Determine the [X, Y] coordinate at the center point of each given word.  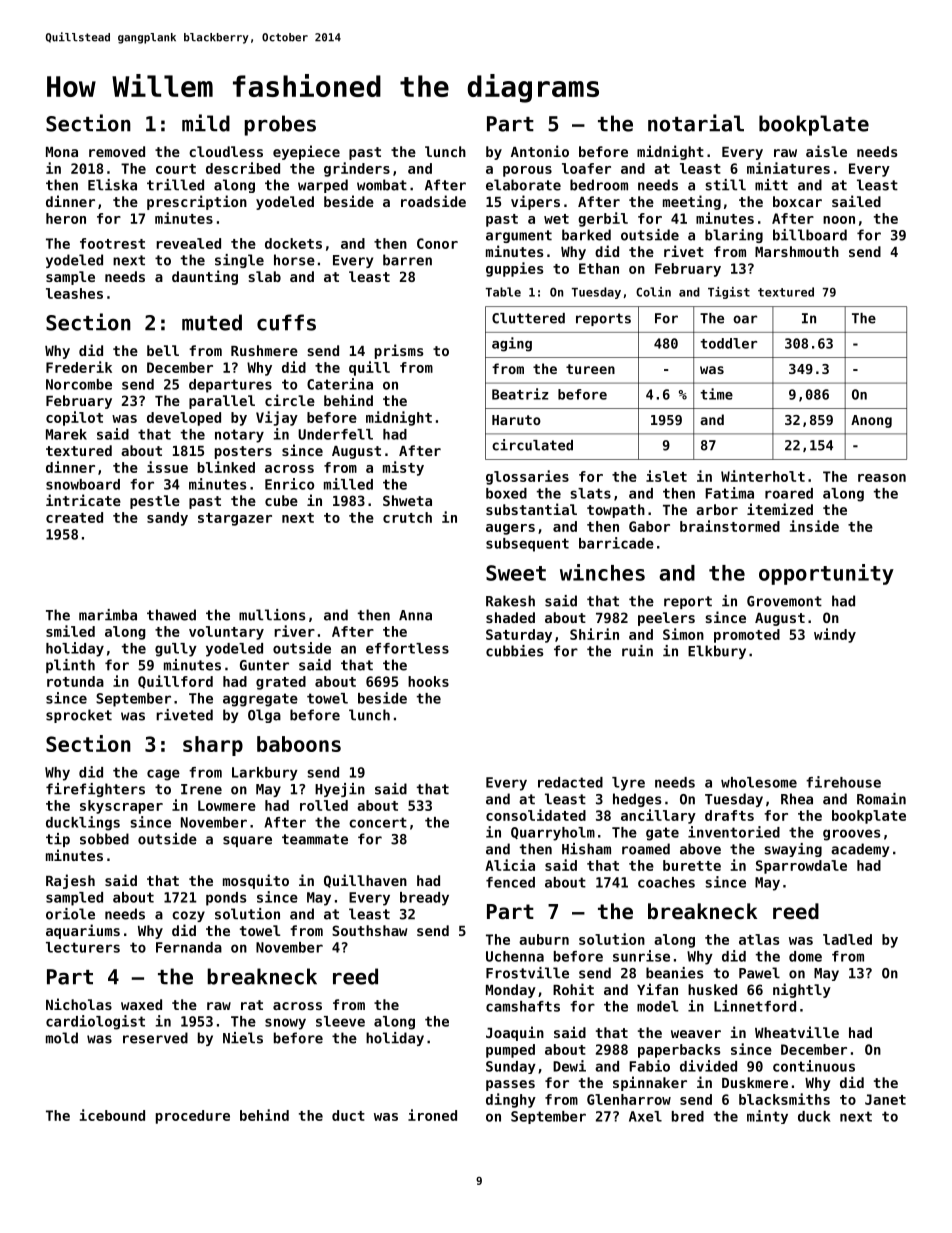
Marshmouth [797, 251]
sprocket [79, 716]
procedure [193, 1117]
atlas [759, 939]
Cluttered [528, 318]
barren [407, 260]
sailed [856, 201]
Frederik [79, 367]
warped [323, 186]
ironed [432, 1115]
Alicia [510, 865]
